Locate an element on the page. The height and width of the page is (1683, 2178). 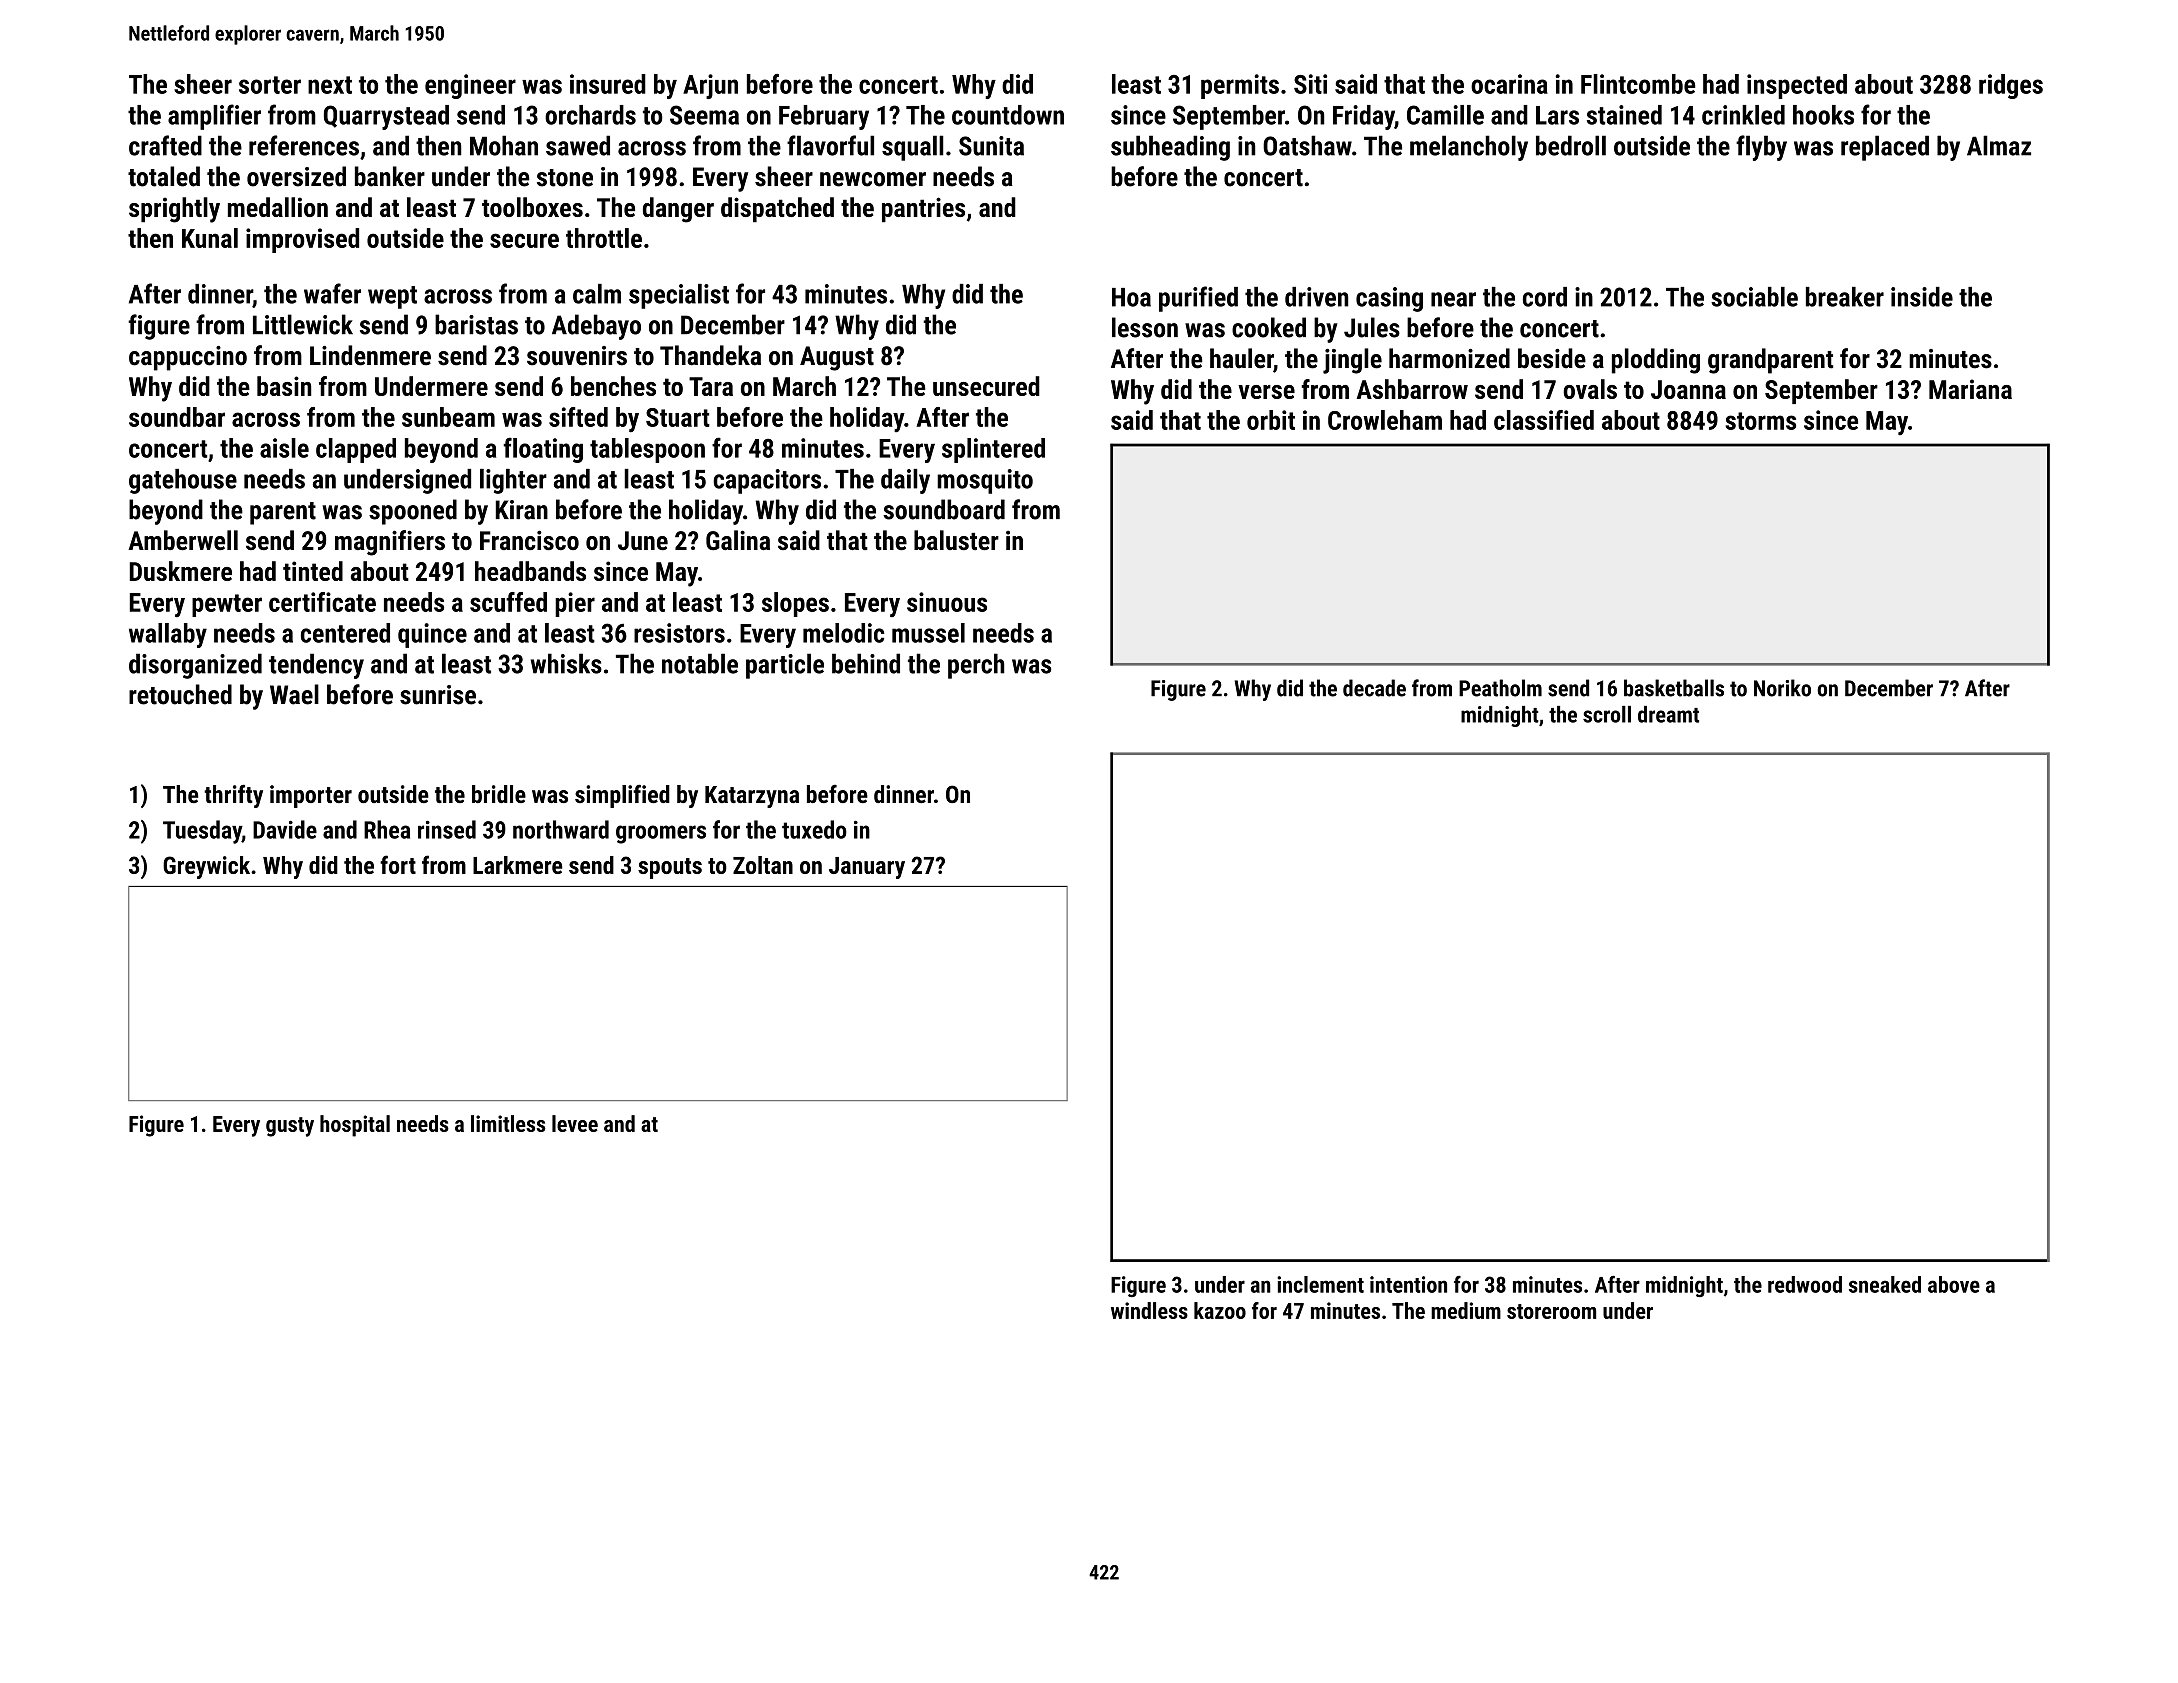
gusty is located at coordinates (290, 1127).
